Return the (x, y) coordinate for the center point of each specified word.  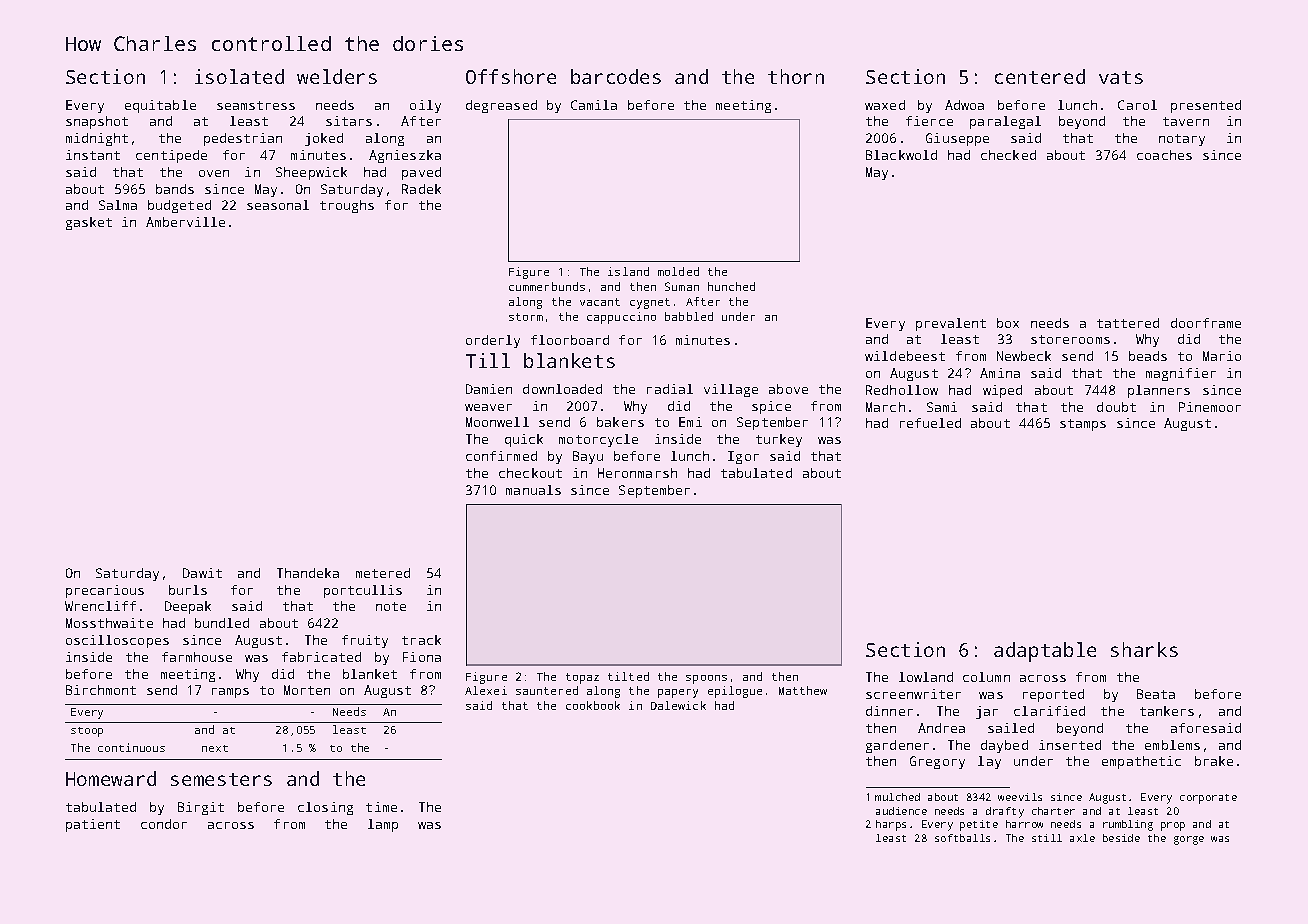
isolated (239, 76)
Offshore (511, 76)
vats (1121, 77)
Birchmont (101, 690)
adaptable (1045, 652)
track (421, 640)
